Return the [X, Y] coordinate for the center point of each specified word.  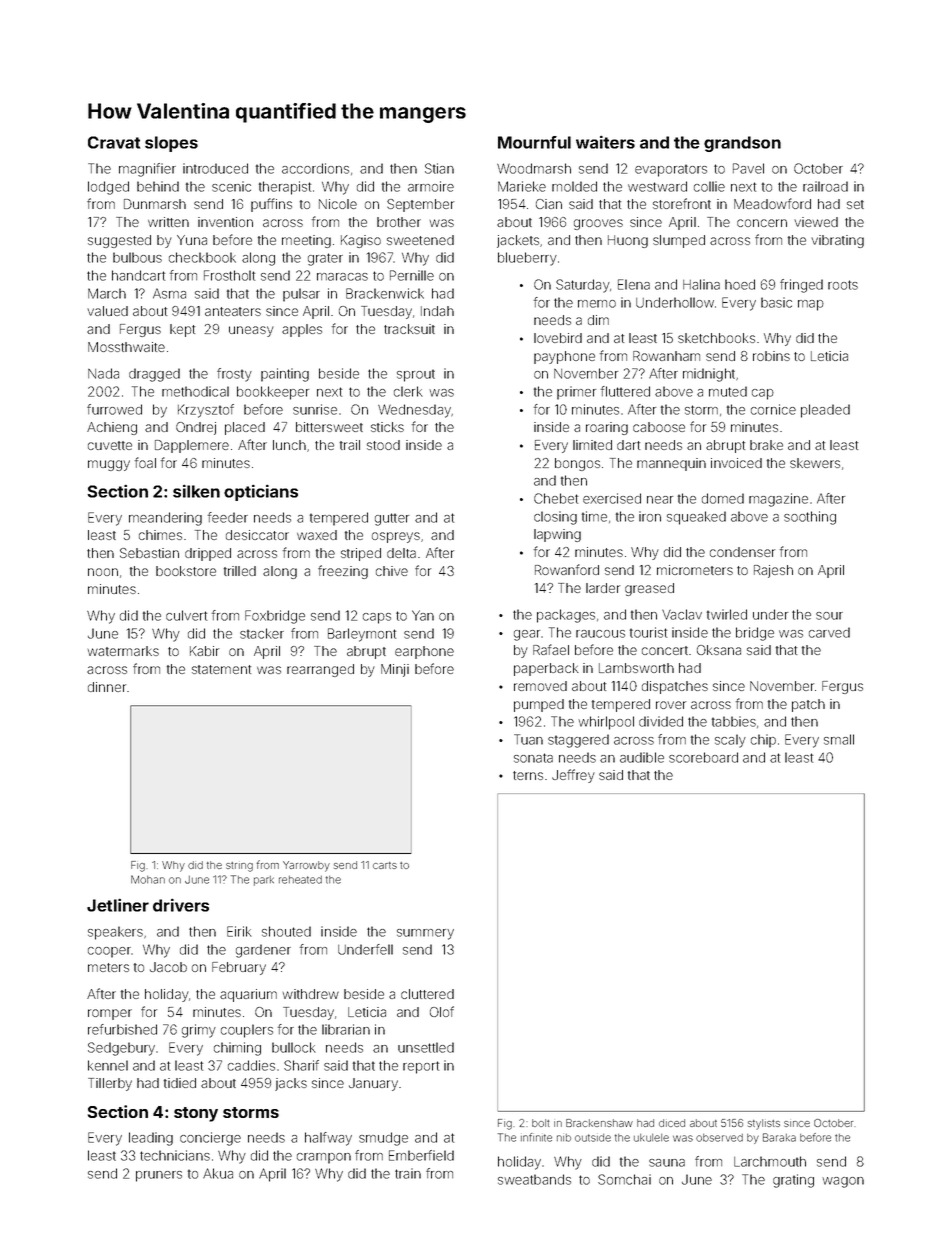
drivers [181, 905]
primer [576, 393]
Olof [442, 1011]
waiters [605, 142]
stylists [764, 1124]
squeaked [696, 518]
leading [151, 1139]
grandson [742, 144]
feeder [228, 517]
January [373, 1084]
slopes [171, 144]
